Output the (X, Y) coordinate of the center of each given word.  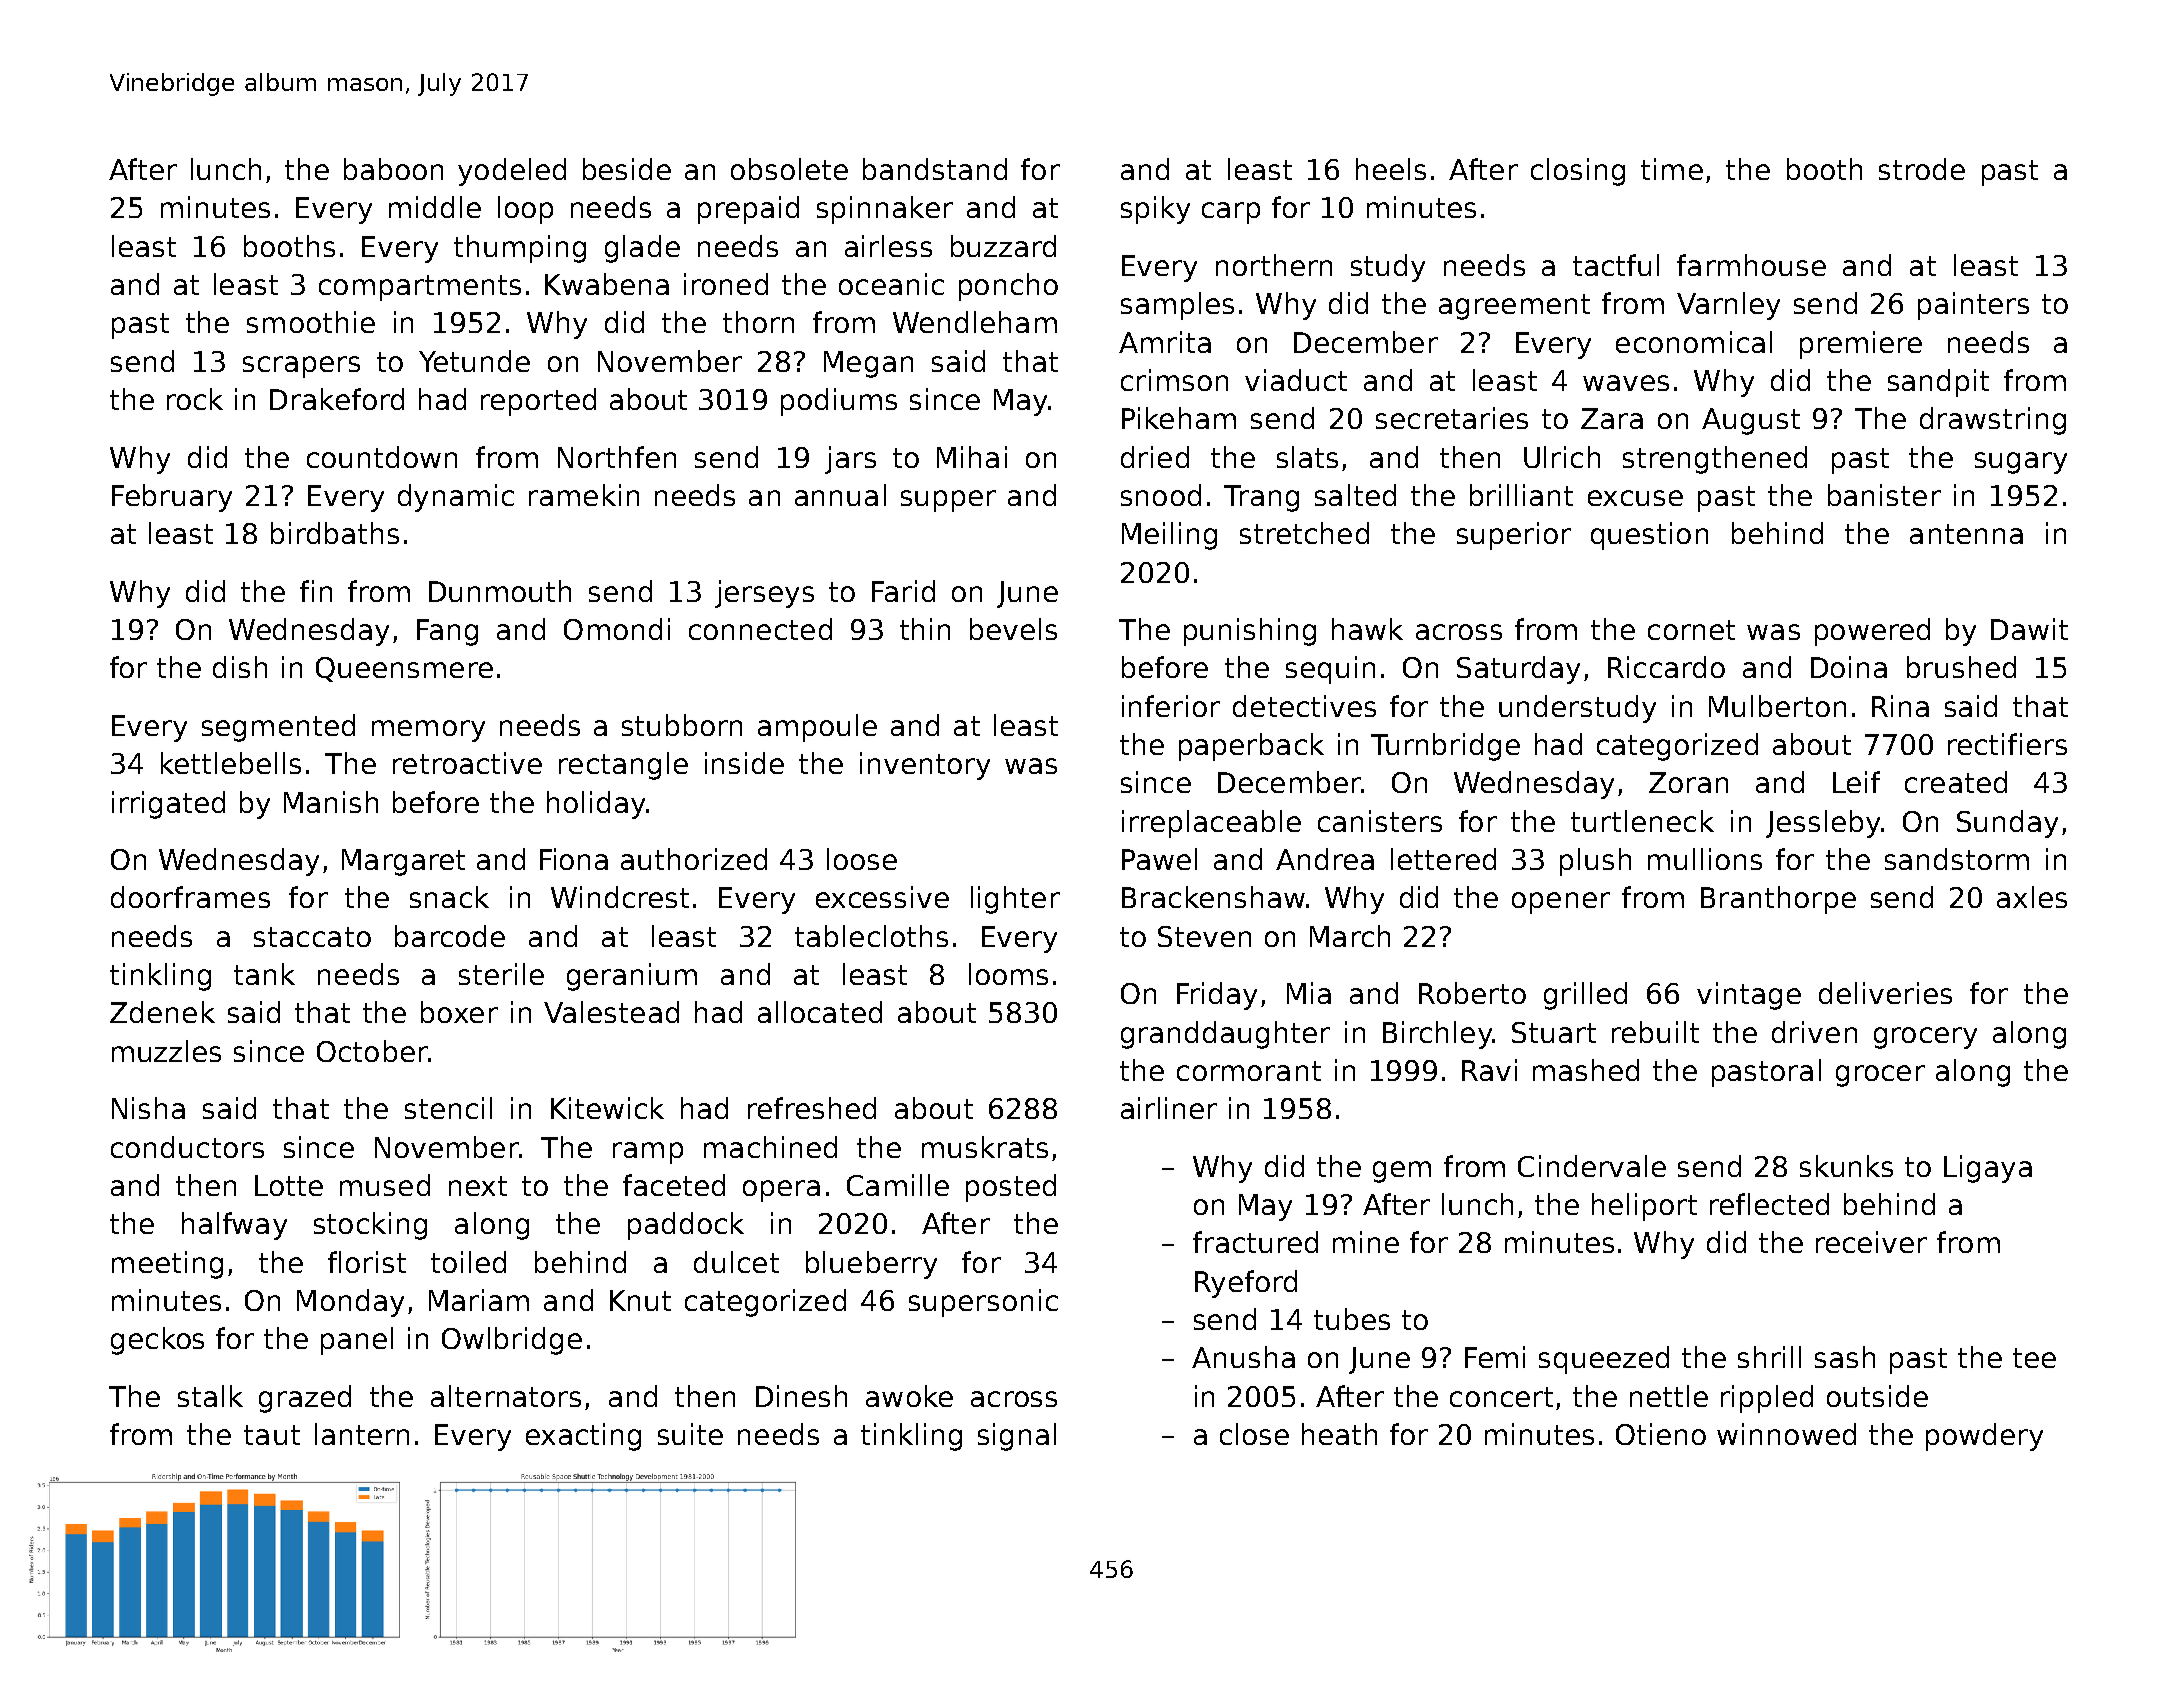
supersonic (983, 1303)
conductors (187, 1147)
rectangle (623, 766)
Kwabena (607, 284)
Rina (1900, 706)
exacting (583, 1437)
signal (1017, 1437)
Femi (1495, 1357)
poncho (1008, 287)
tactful (1616, 265)
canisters (1380, 821)
